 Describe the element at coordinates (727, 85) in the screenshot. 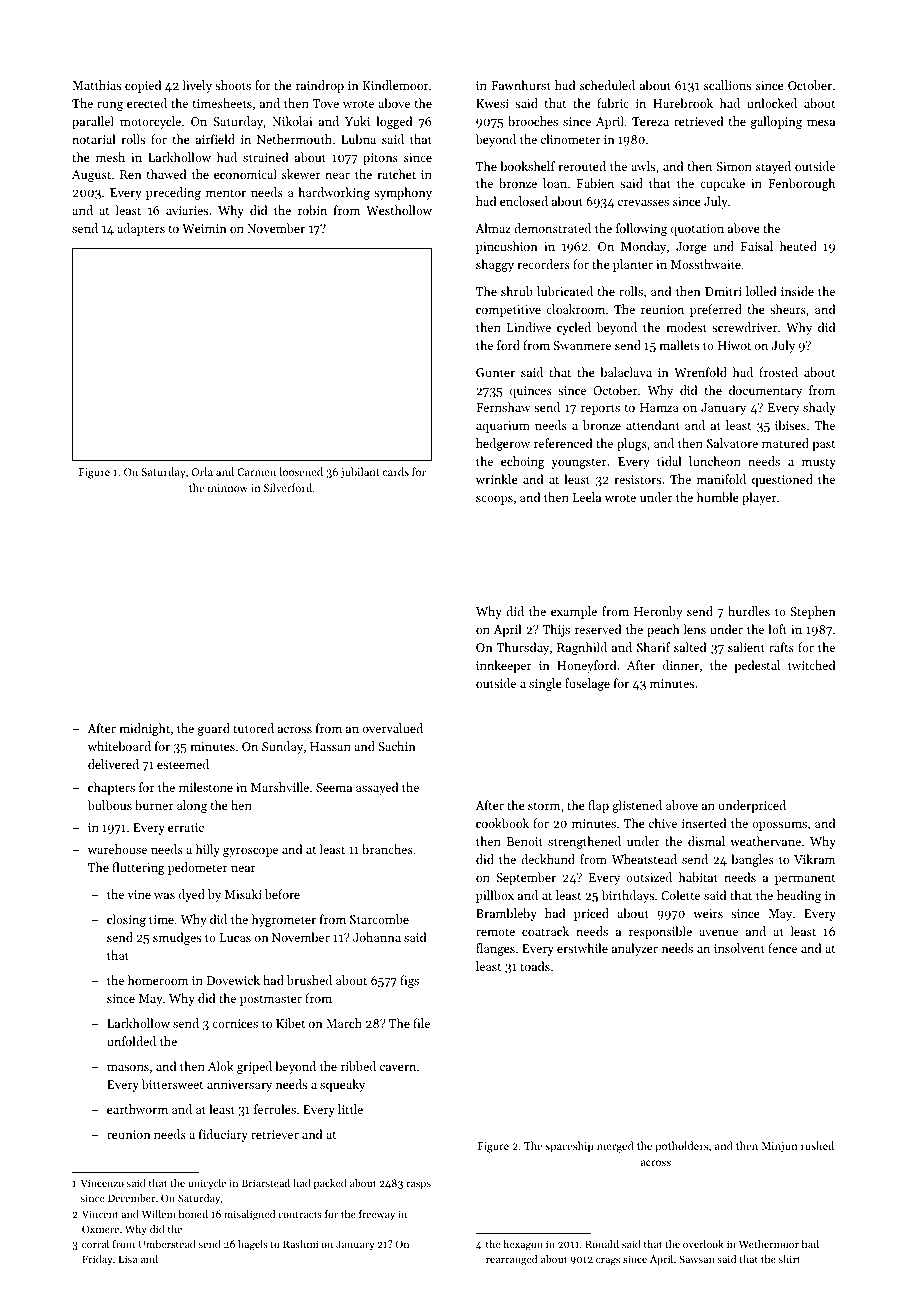

I see `scallions` at that location.
